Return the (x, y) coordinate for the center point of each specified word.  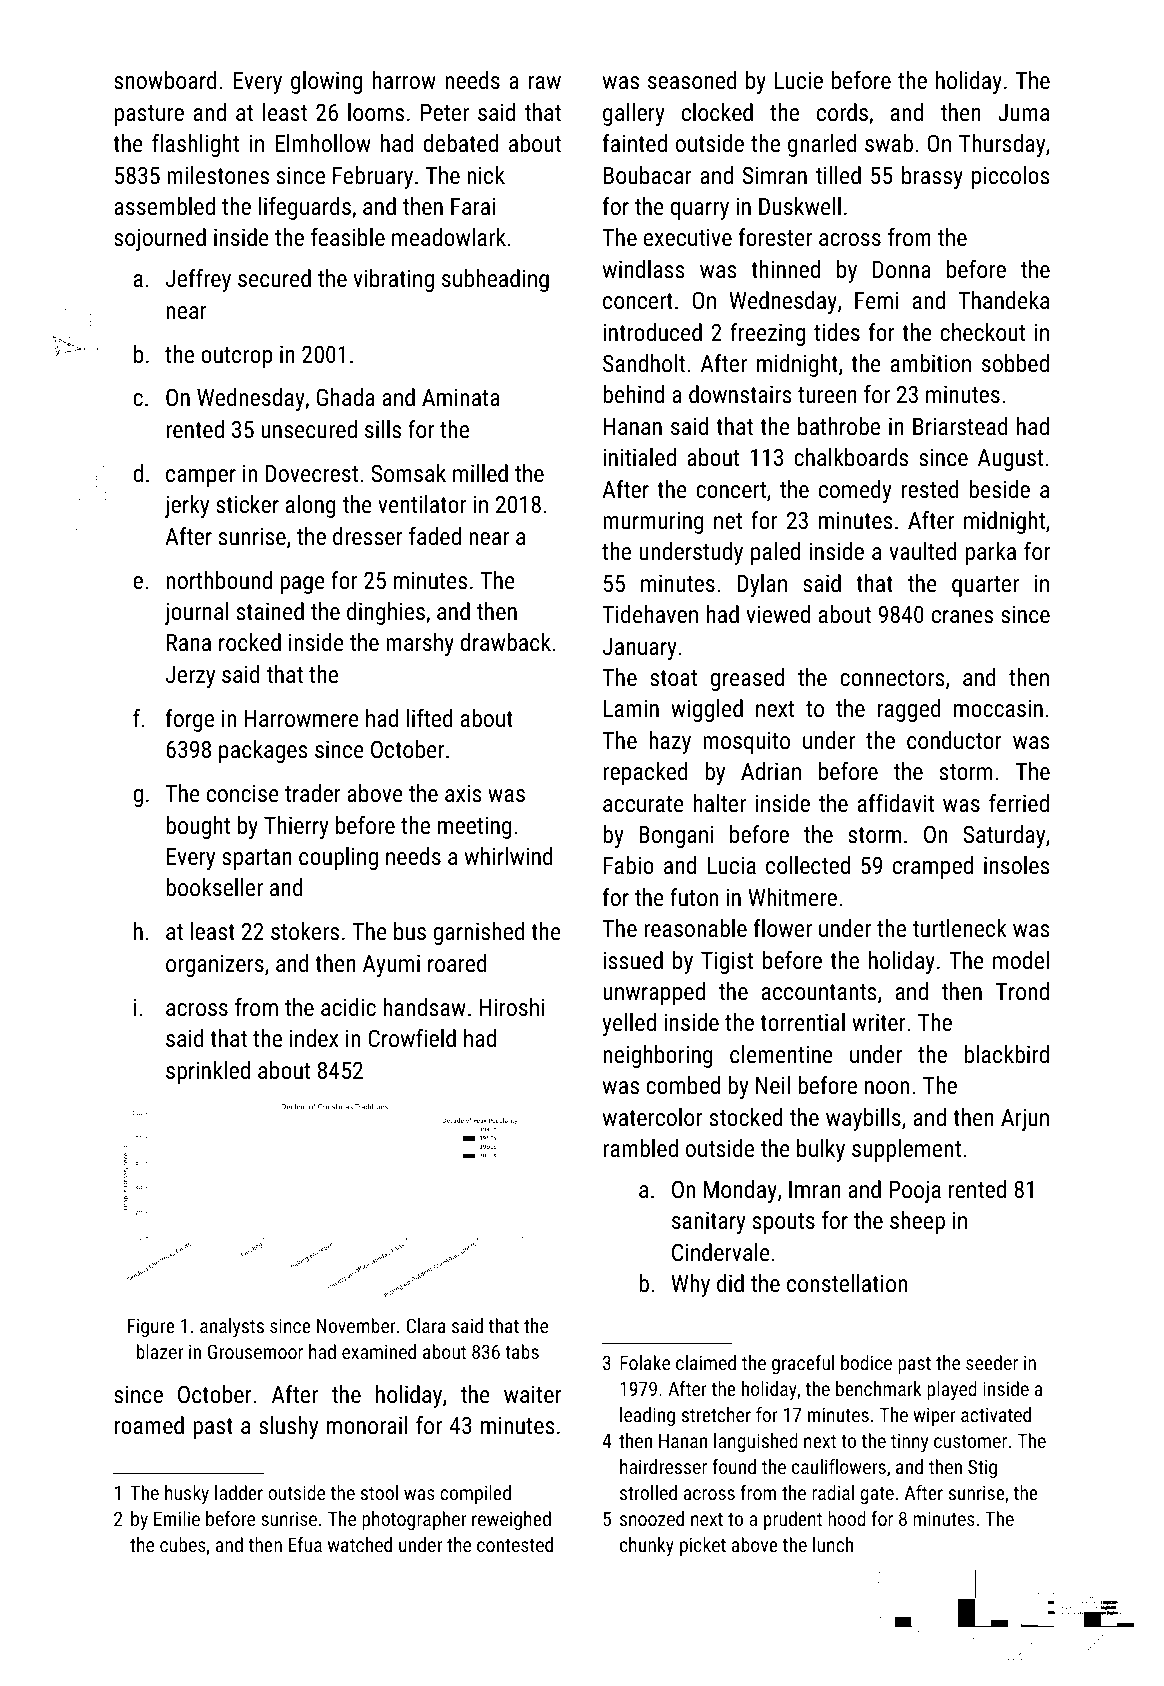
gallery (634, 114)
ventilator (422, 504)
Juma (1023, 112)
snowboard (165, 80)
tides (837, 332)
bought (198, 827)
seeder (992, 1362)
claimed (706, 1362)
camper (201, 478)
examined (379, 1351)
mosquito (746, 743)
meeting (475, 828)
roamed (149, 1425)
